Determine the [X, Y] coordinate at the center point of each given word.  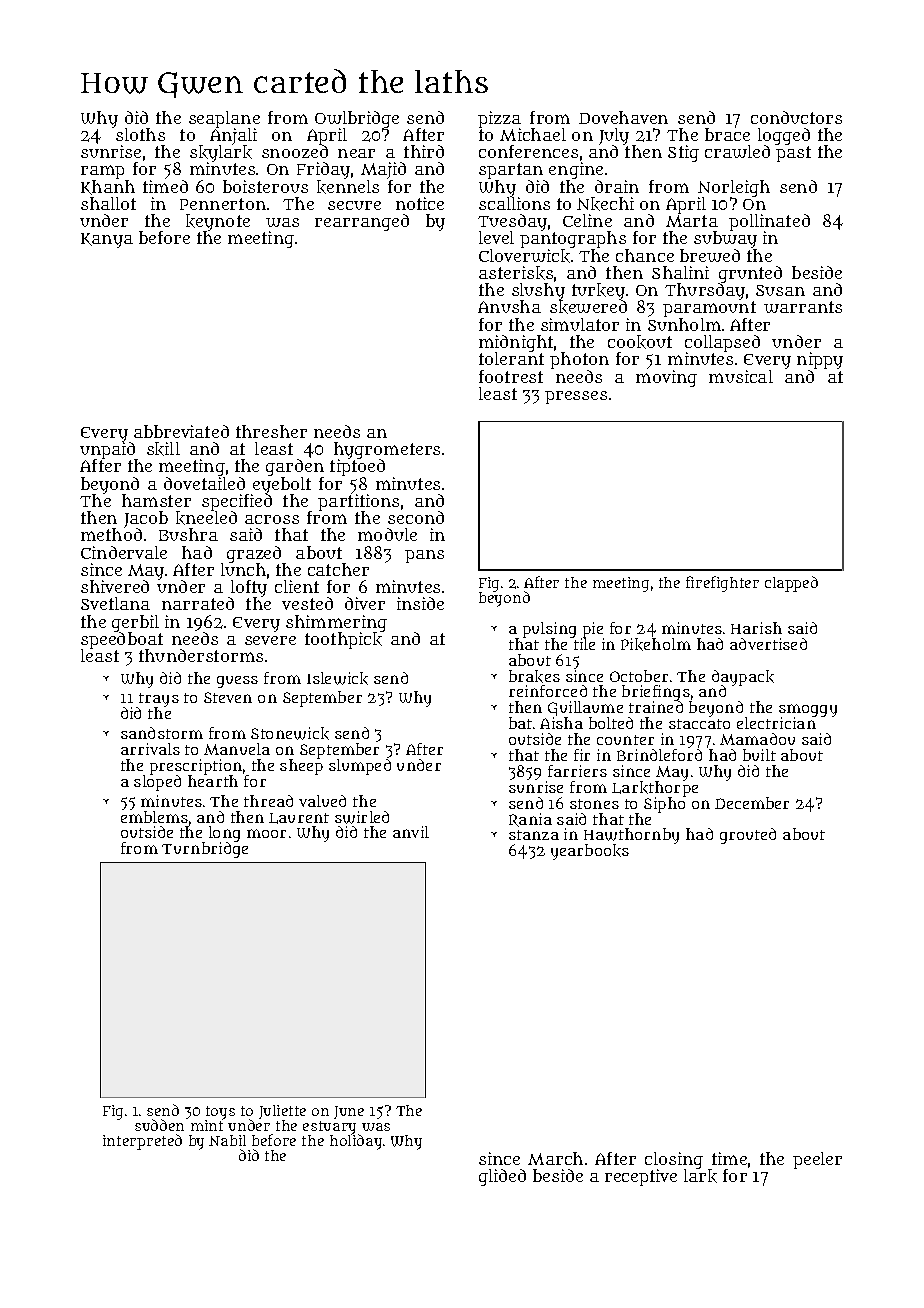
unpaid [109, 451]
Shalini [680, 272]
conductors [796, 117]
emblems [154, 817]
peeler [817, 1160]
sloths [140, 134]
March [555, 1158]
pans [424, 556]
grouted [748, 836]
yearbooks [590, 852]
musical [741, 376]
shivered [115, 586]
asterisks [516, 273]
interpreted [142, 1142]
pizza [499, 119]
